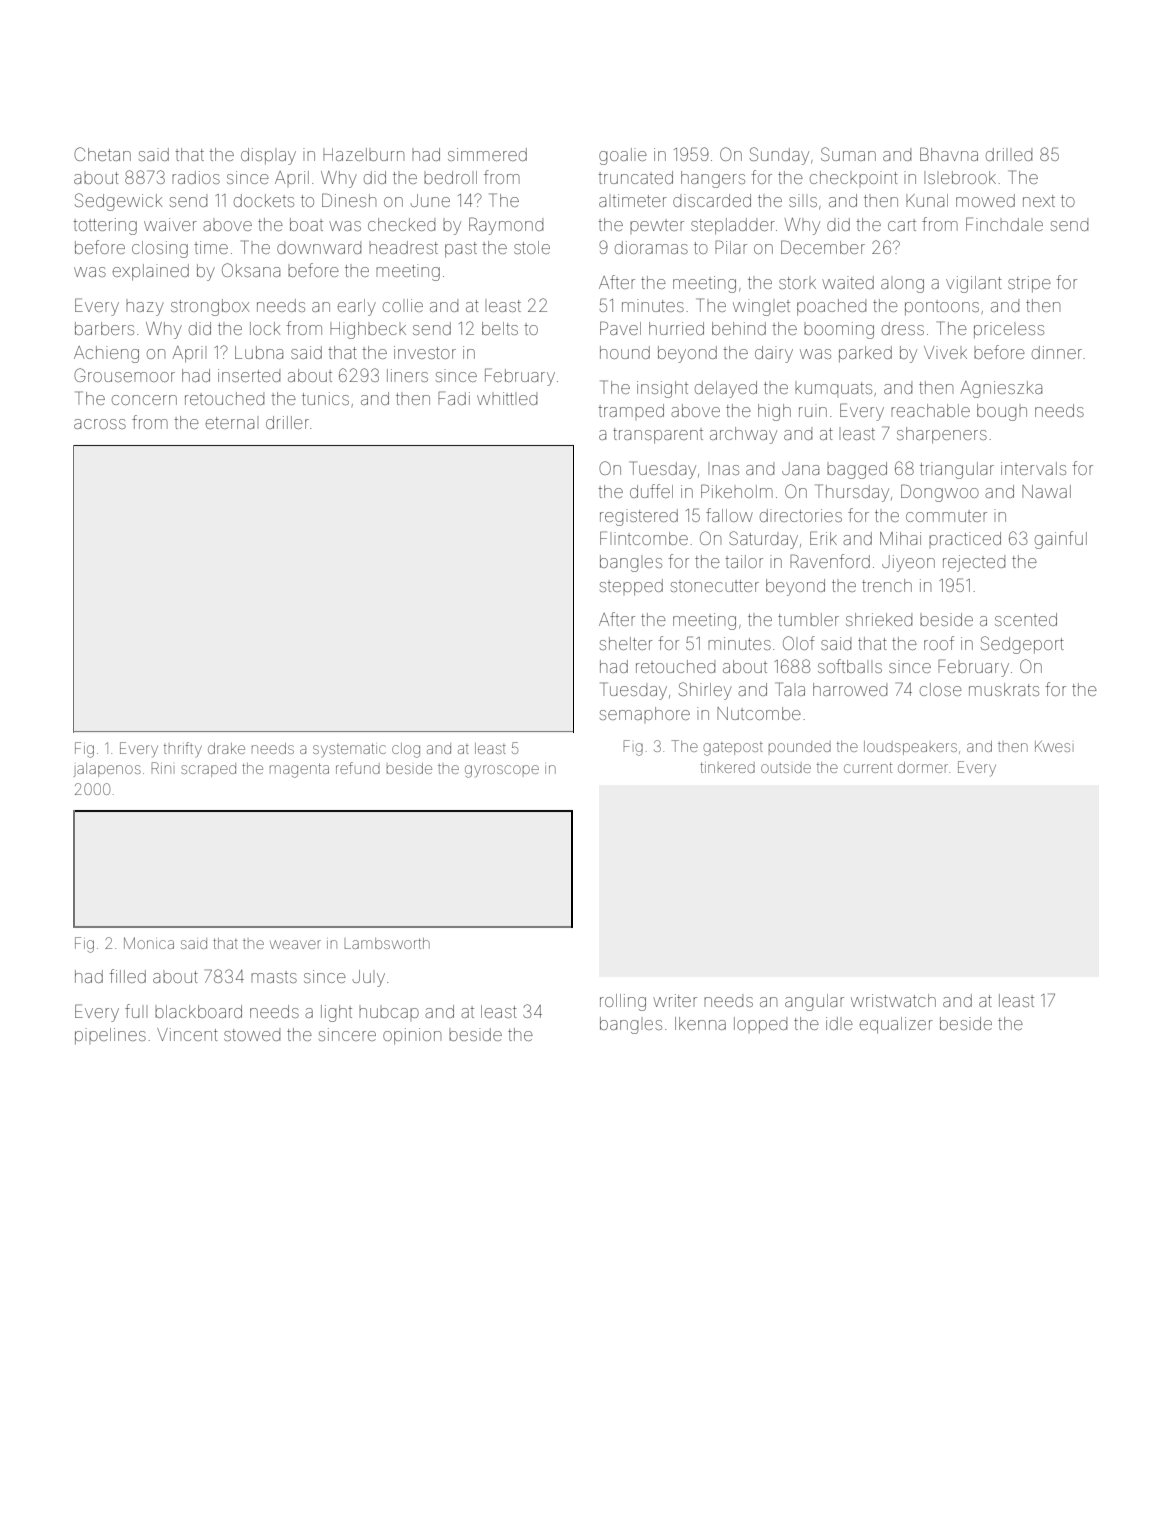  Describe the element at coordinates (349, 750) in the document. I see `systematic` at that location.
